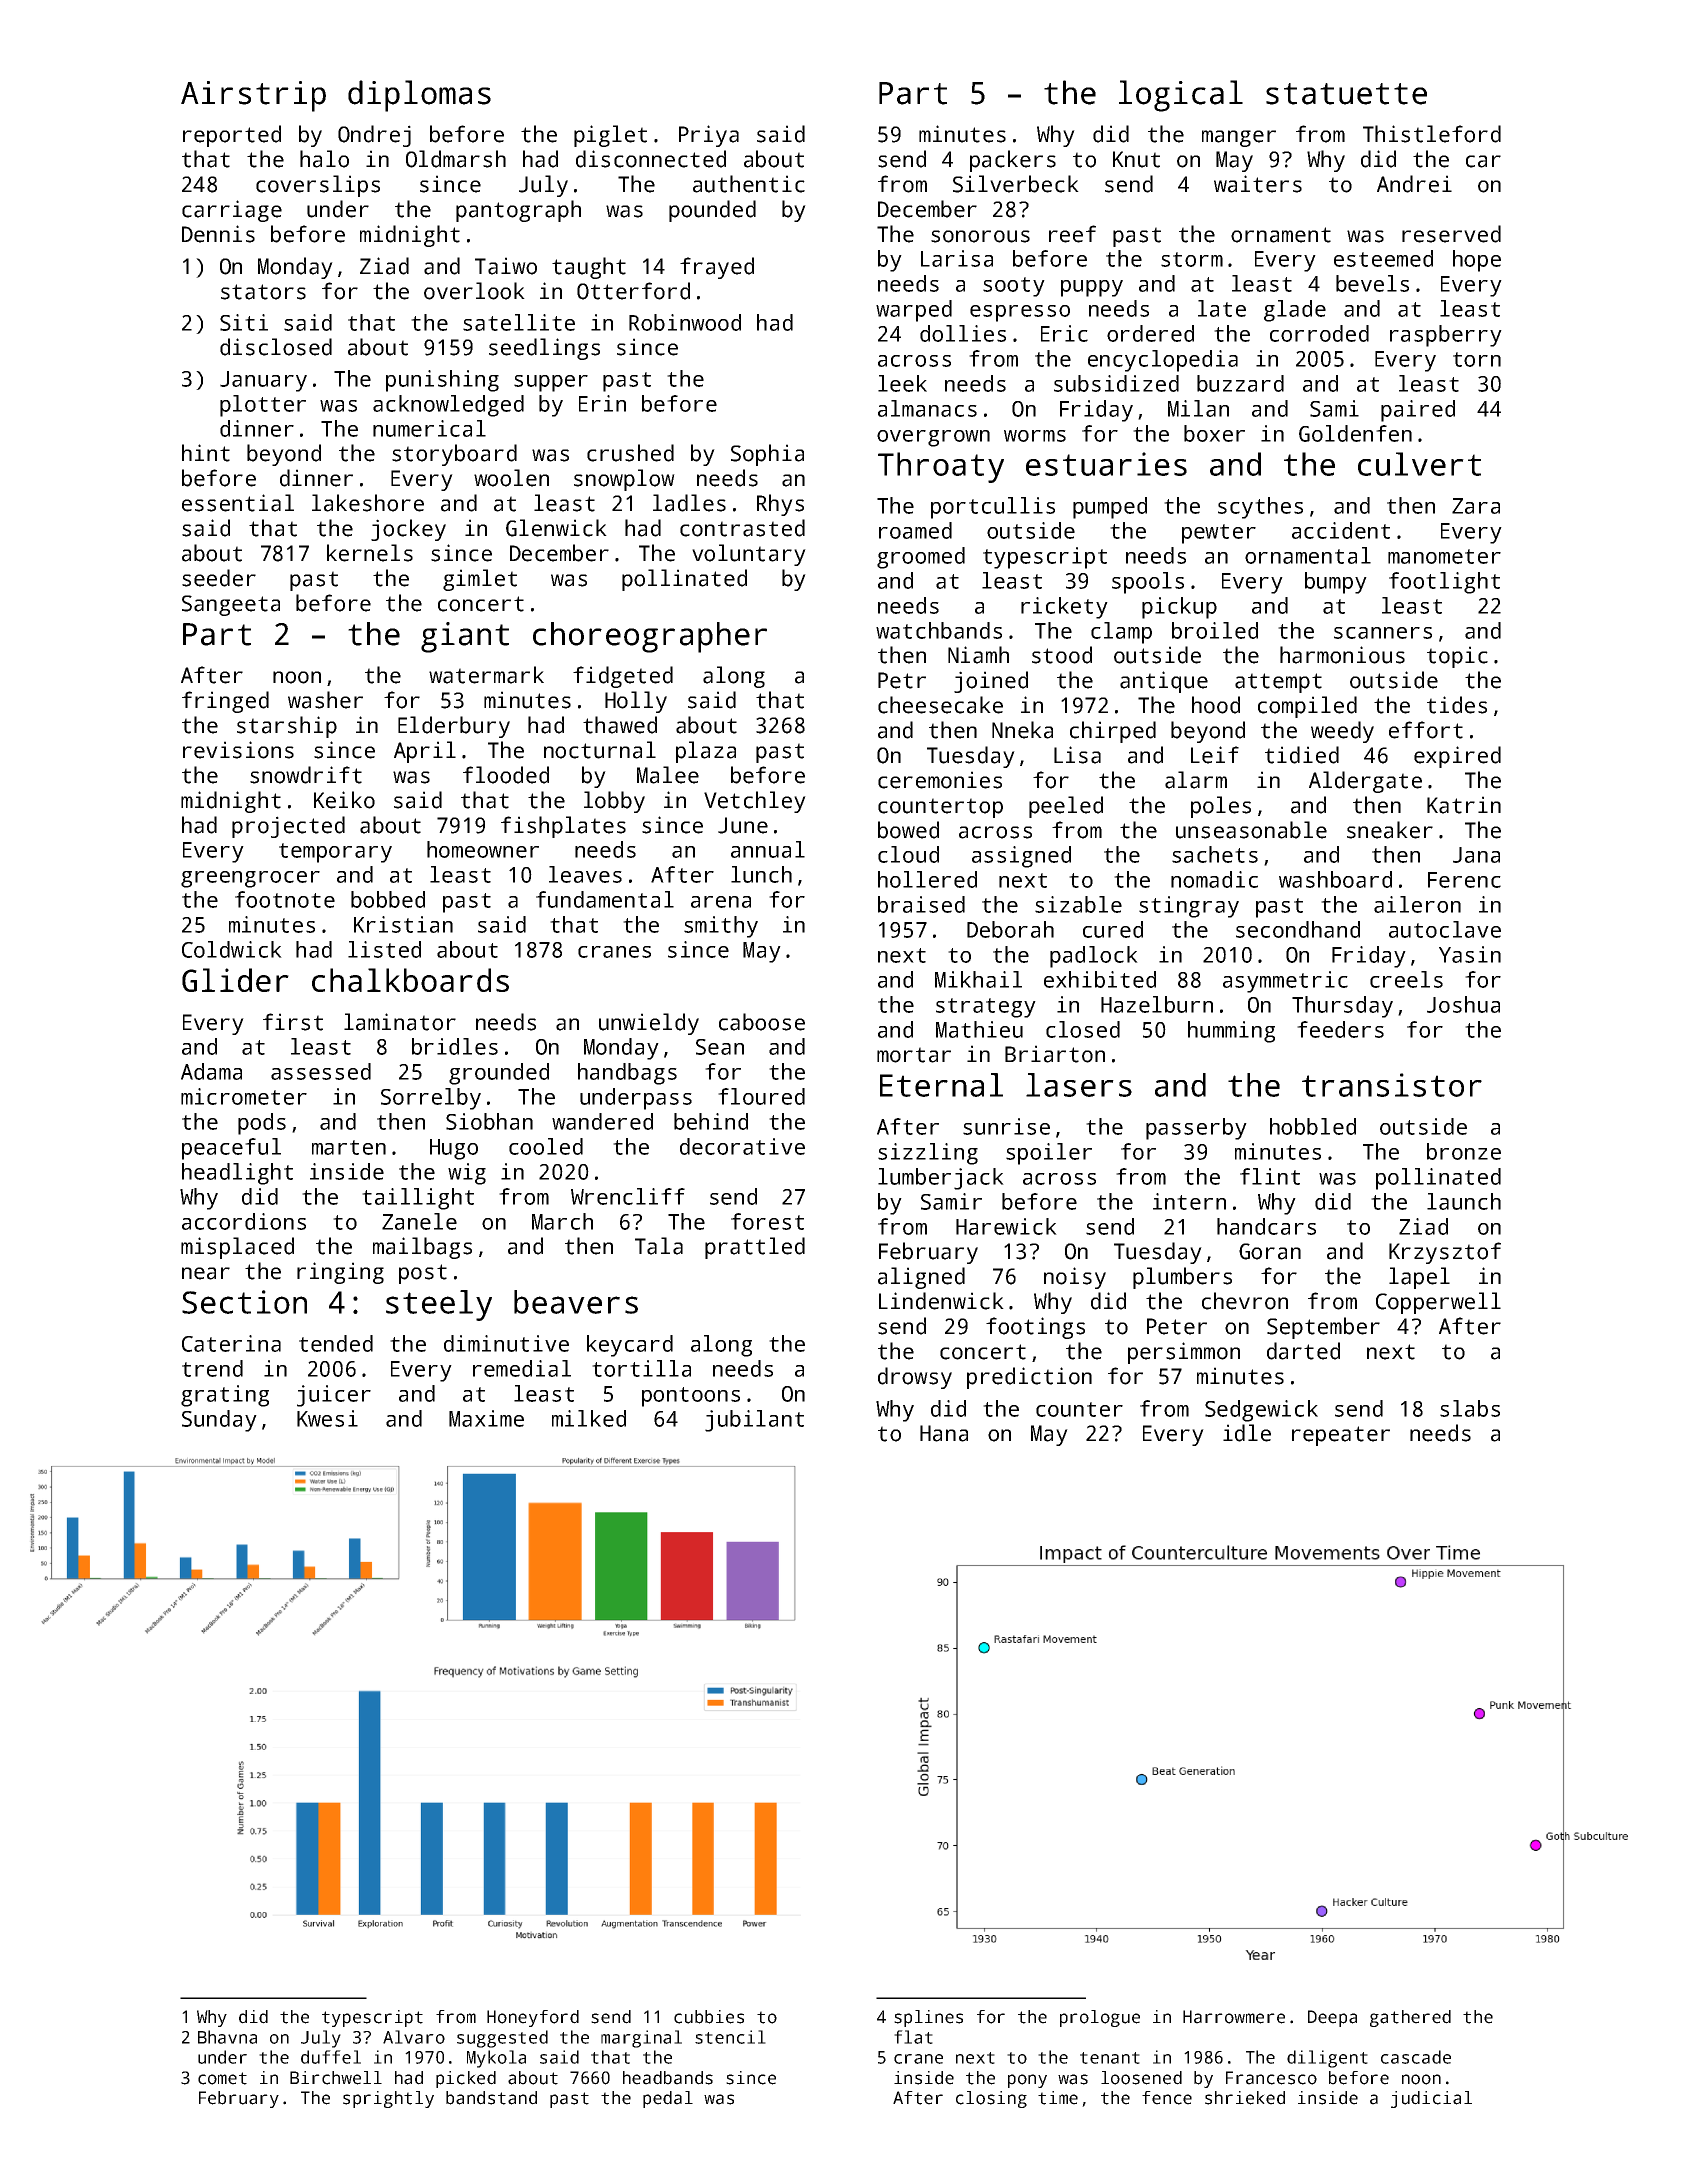  Describe the element at coordinates (1261, 1411) in the screenshot. I see `Sedgewick` at that location.
